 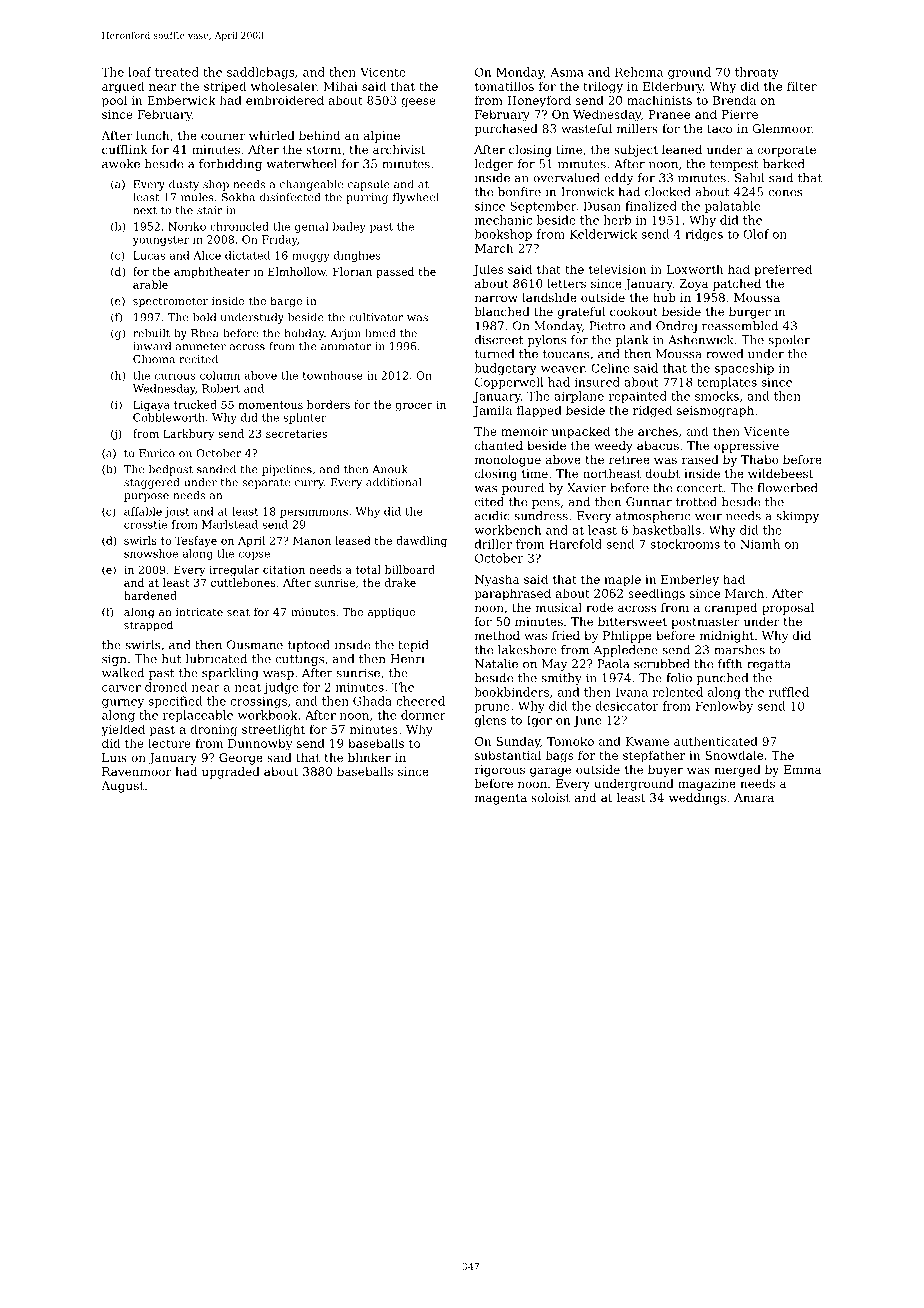 What do you see at coordinates (744, 369) in the image?
I see `spaceship` at bounding box center [744, 369].
